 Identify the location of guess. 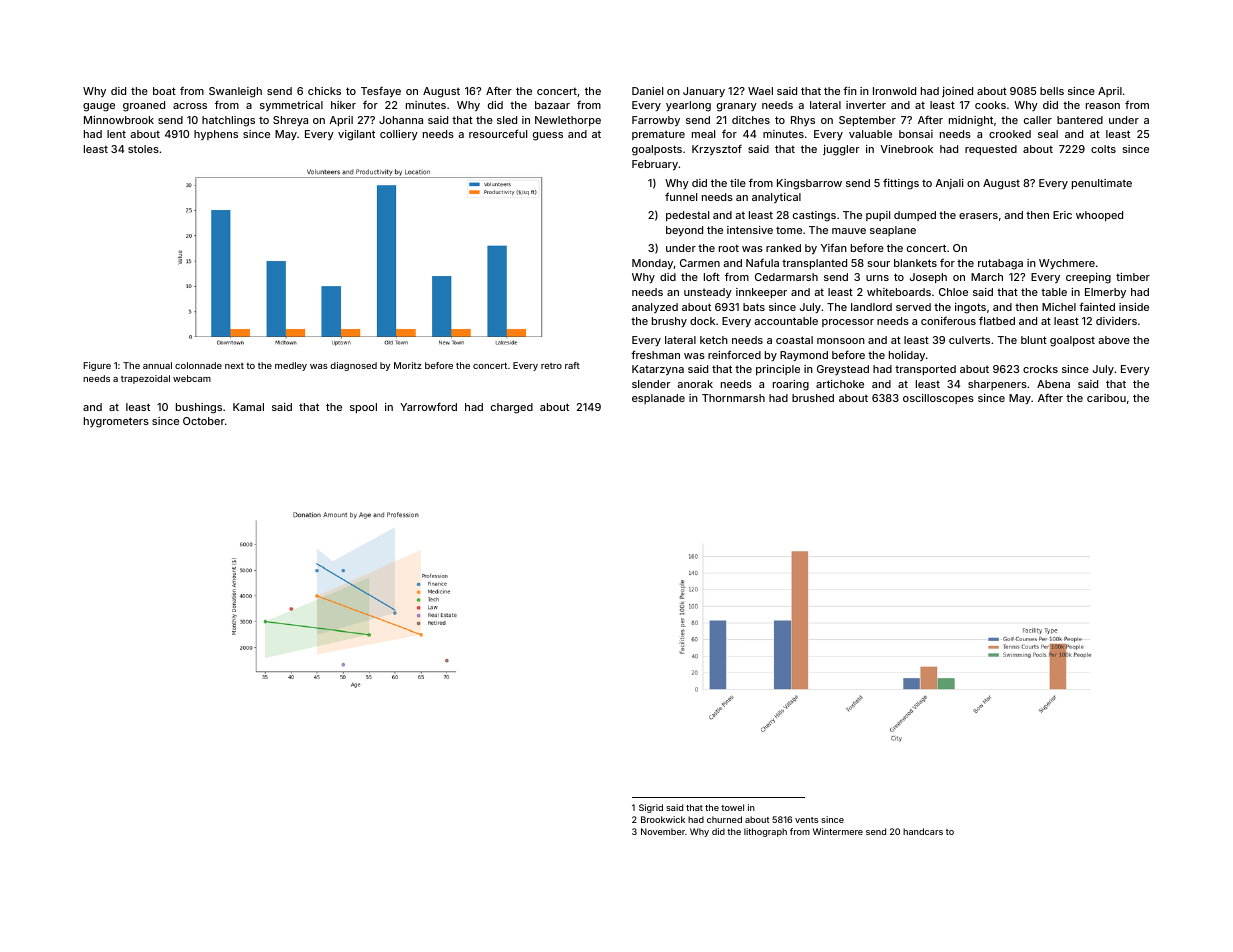
(548, 136).
